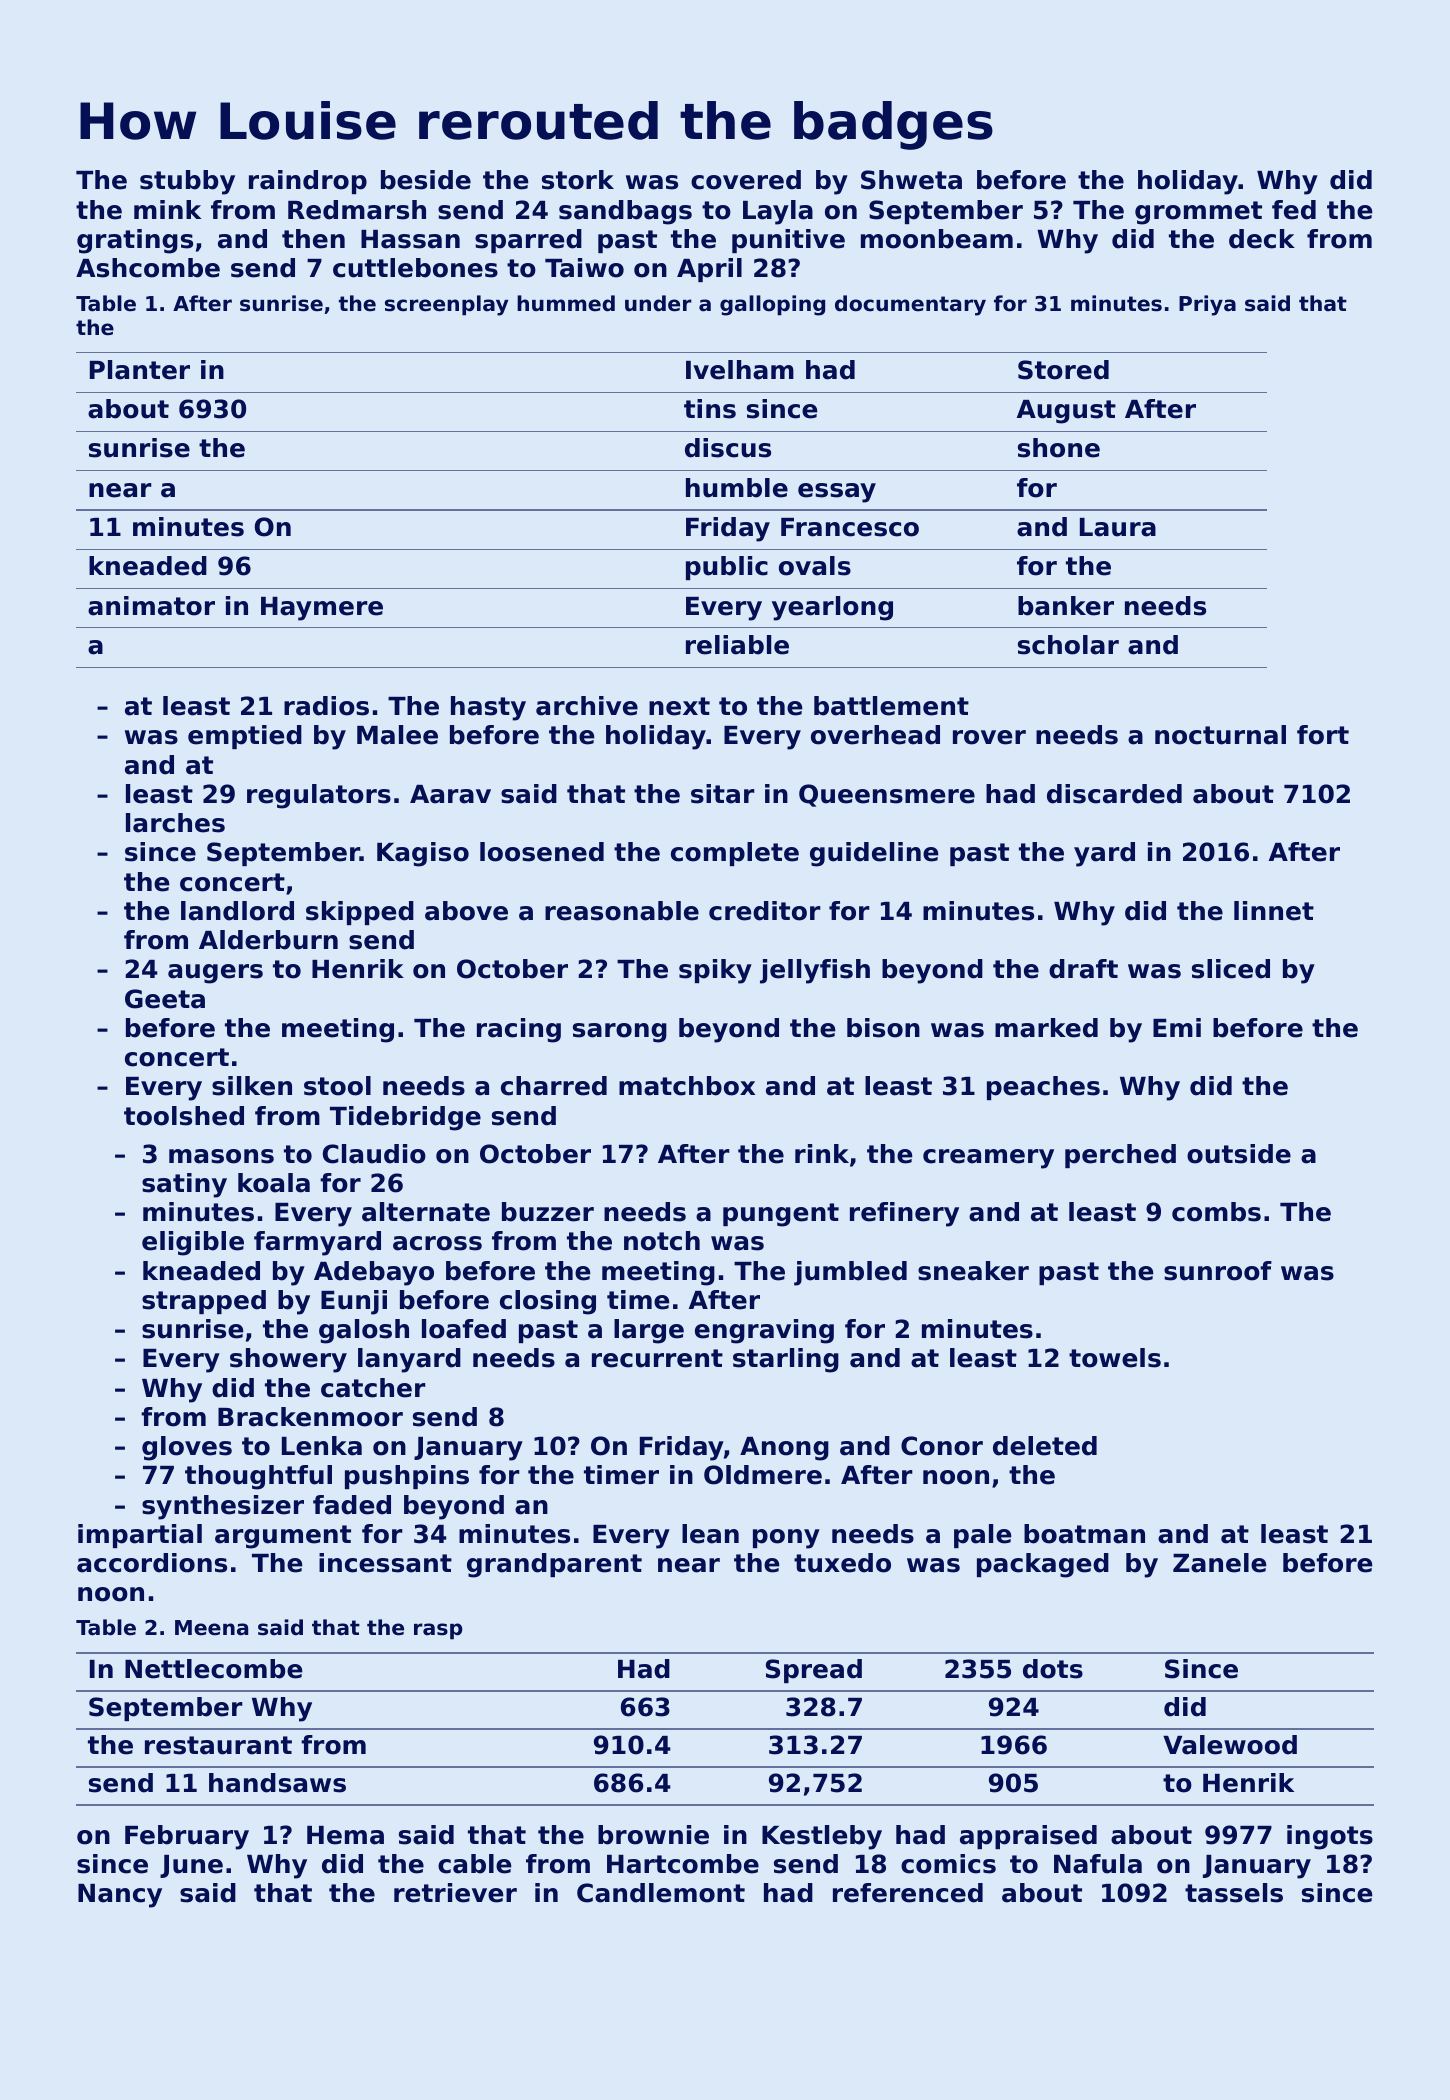  Describe the element at coordinates (1118, 527) in the page. I see `Laura` at that location.
